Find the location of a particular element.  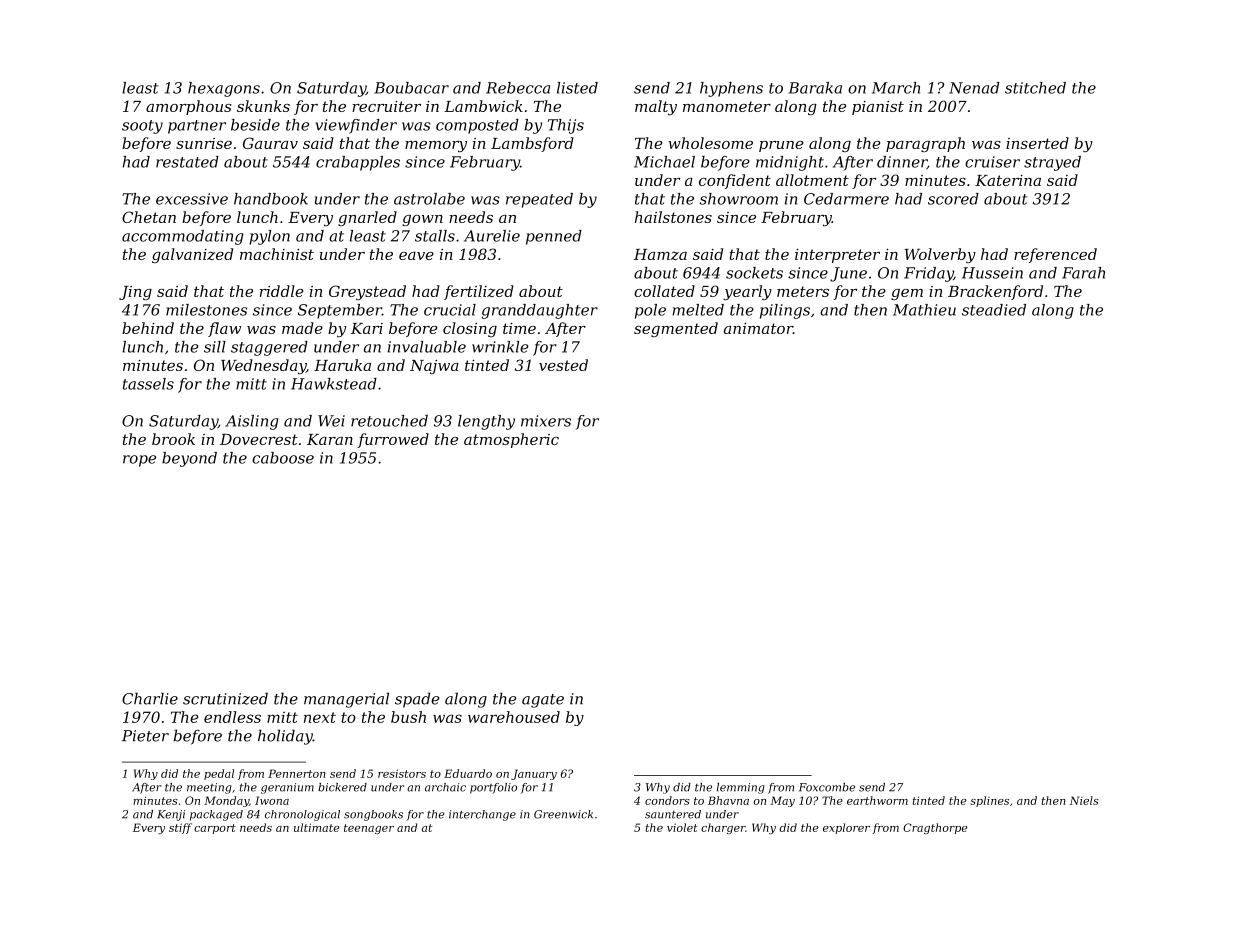

atmospheric is located at coordinates (511, 440).
